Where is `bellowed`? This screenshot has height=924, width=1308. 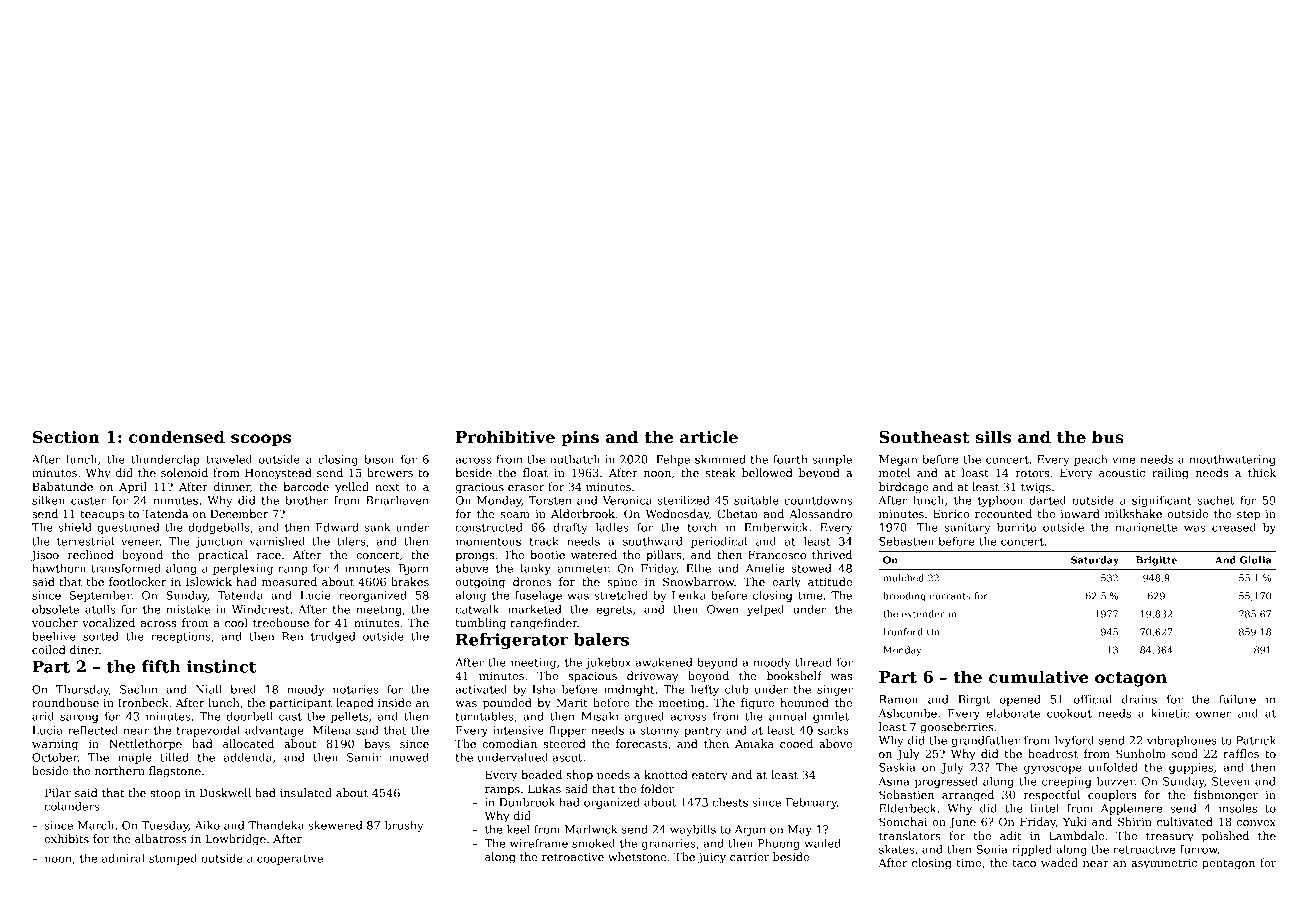 bellowed is located at coordinates (767, 472).
